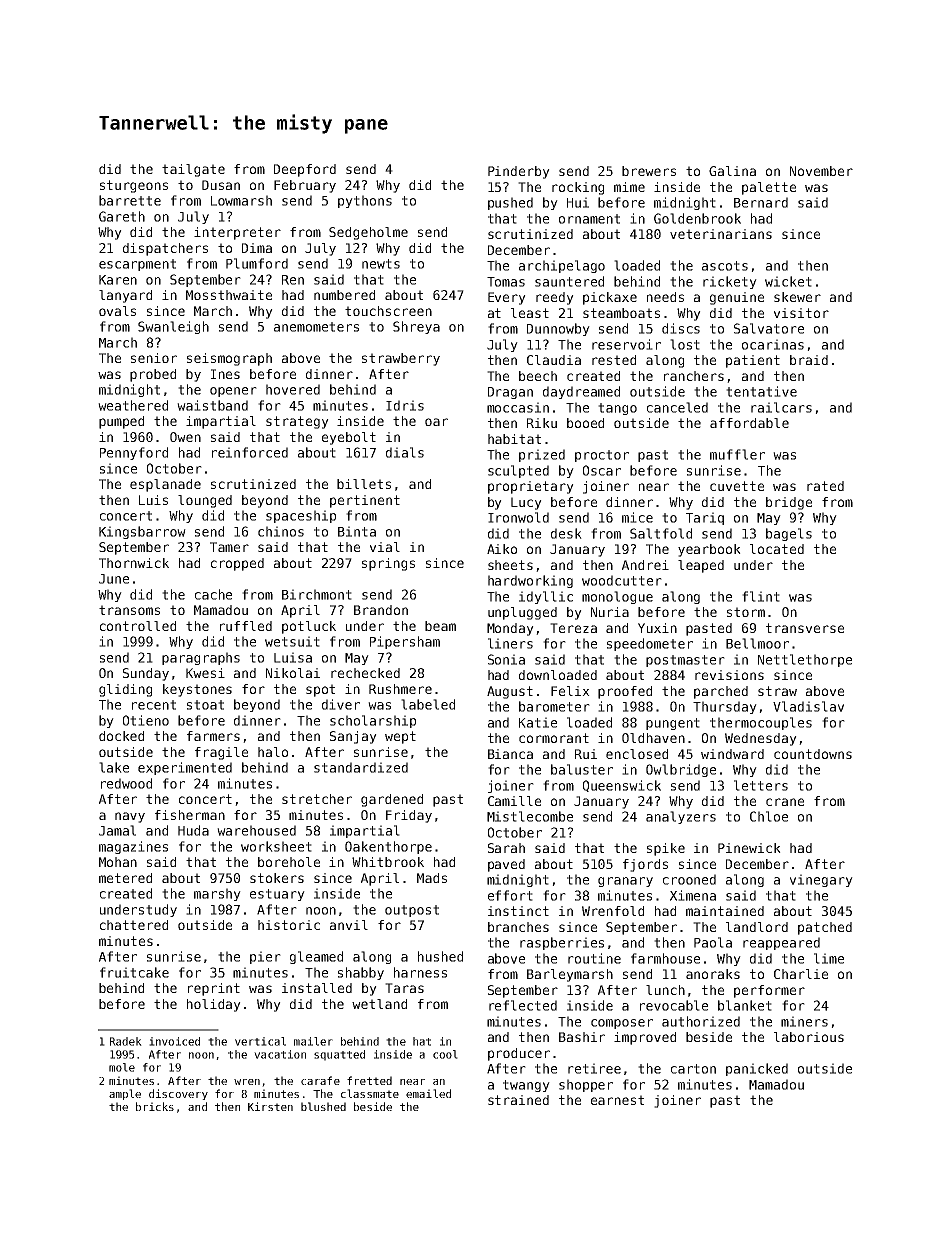  I want to click on lounged, so click(205, 501).
